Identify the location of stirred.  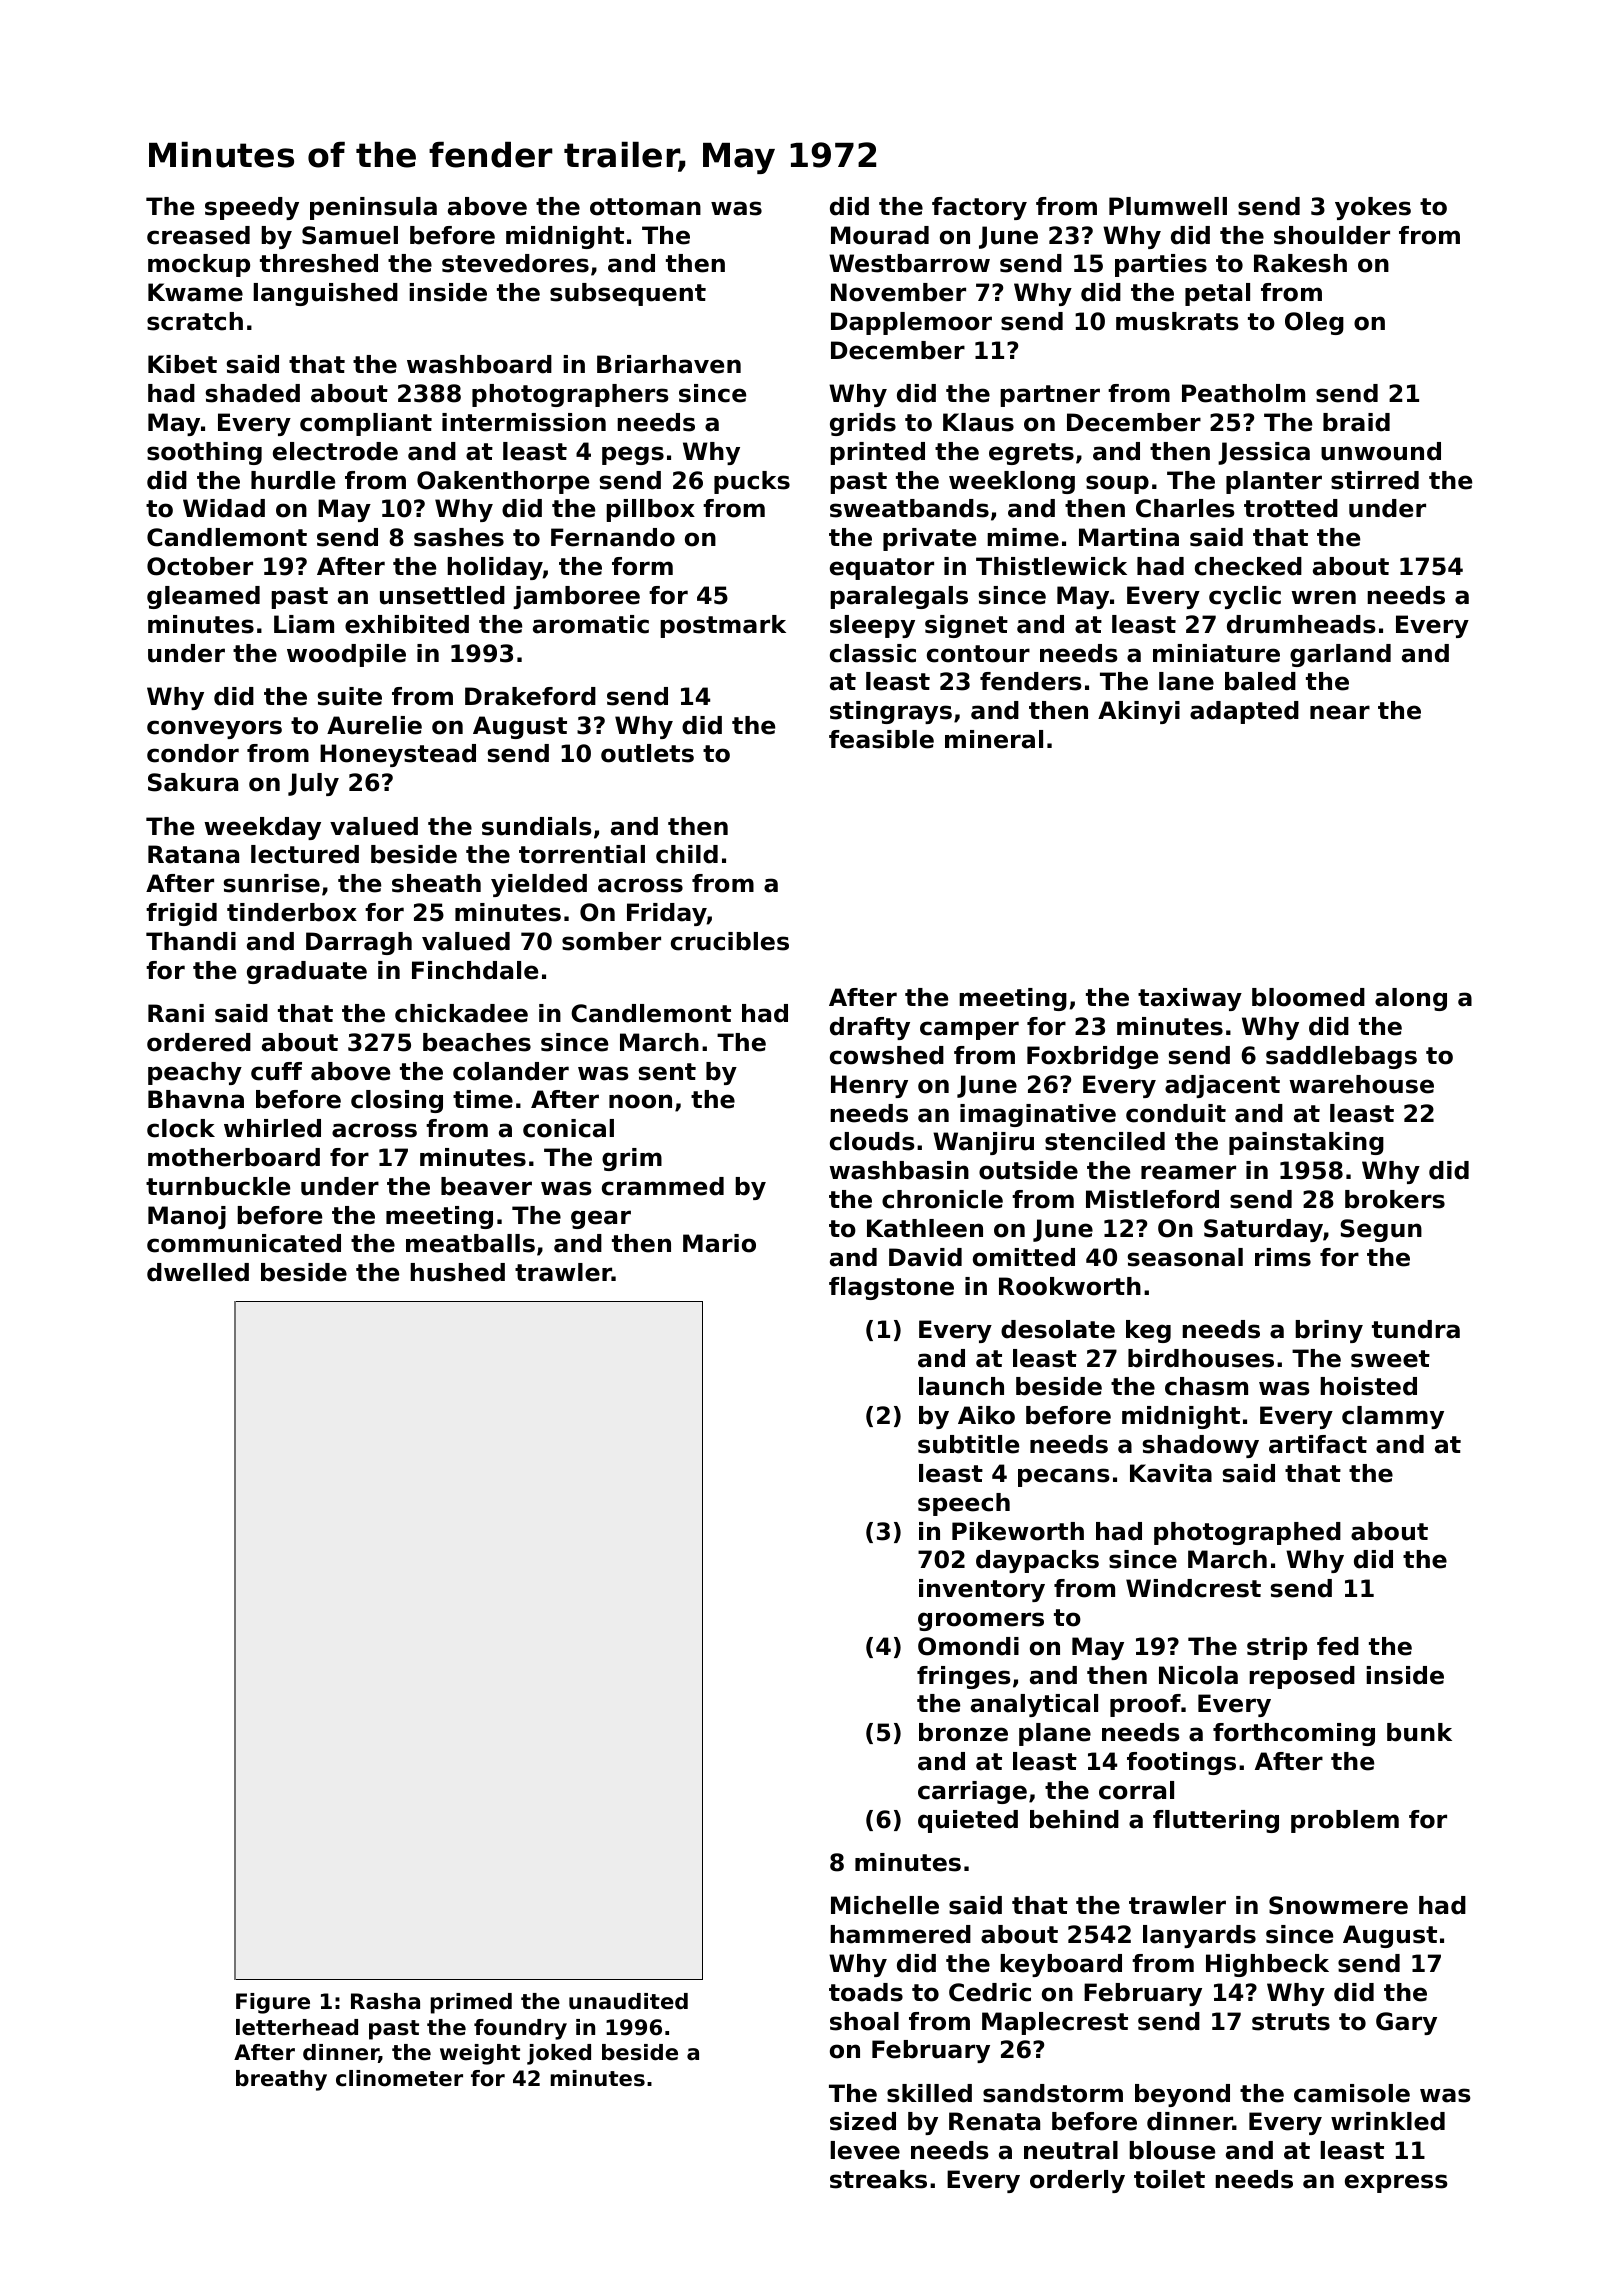
(1375, 480).
